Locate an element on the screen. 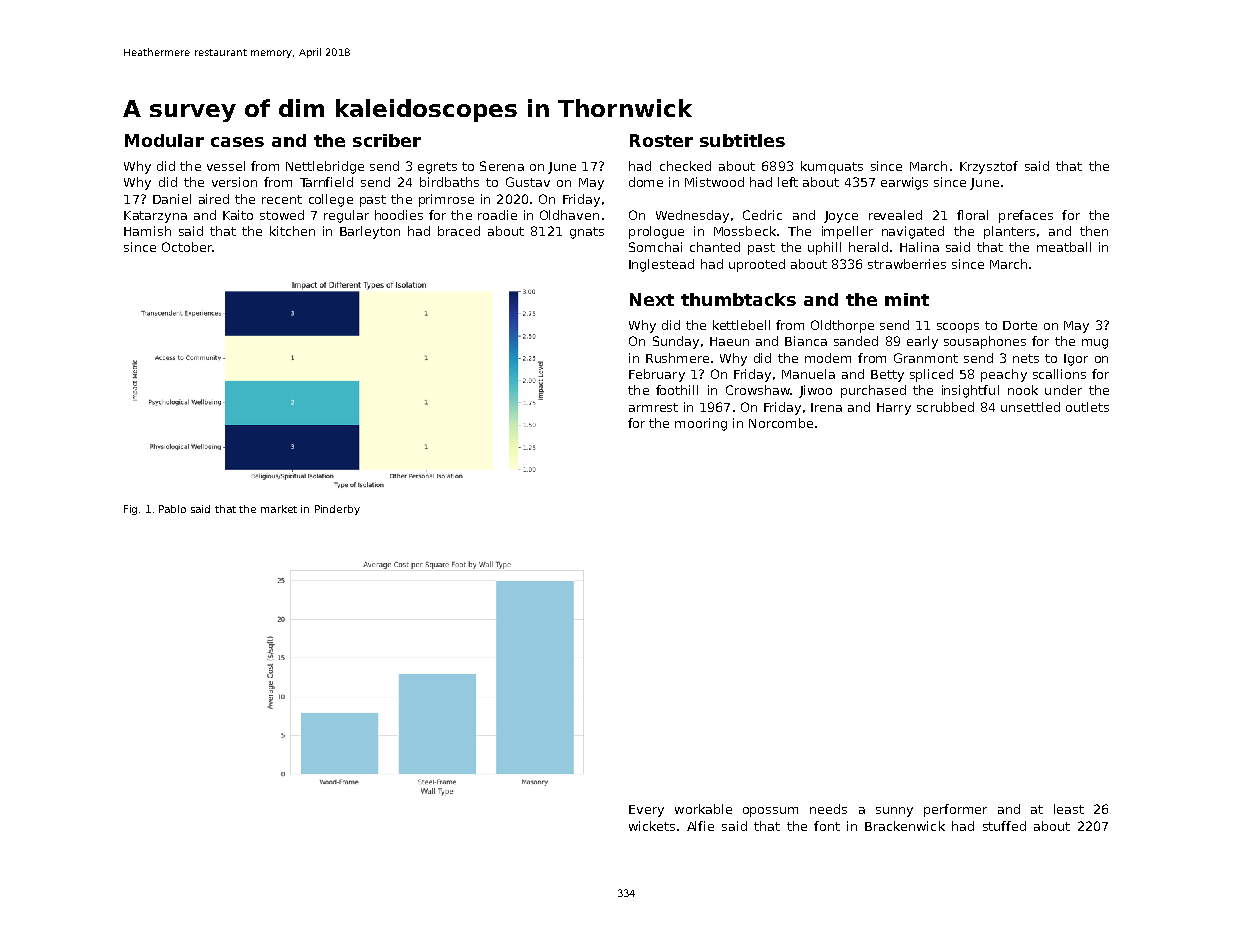 The height and width of the screenshot is (952, 1233). market is located at coordinates (279, 509).
